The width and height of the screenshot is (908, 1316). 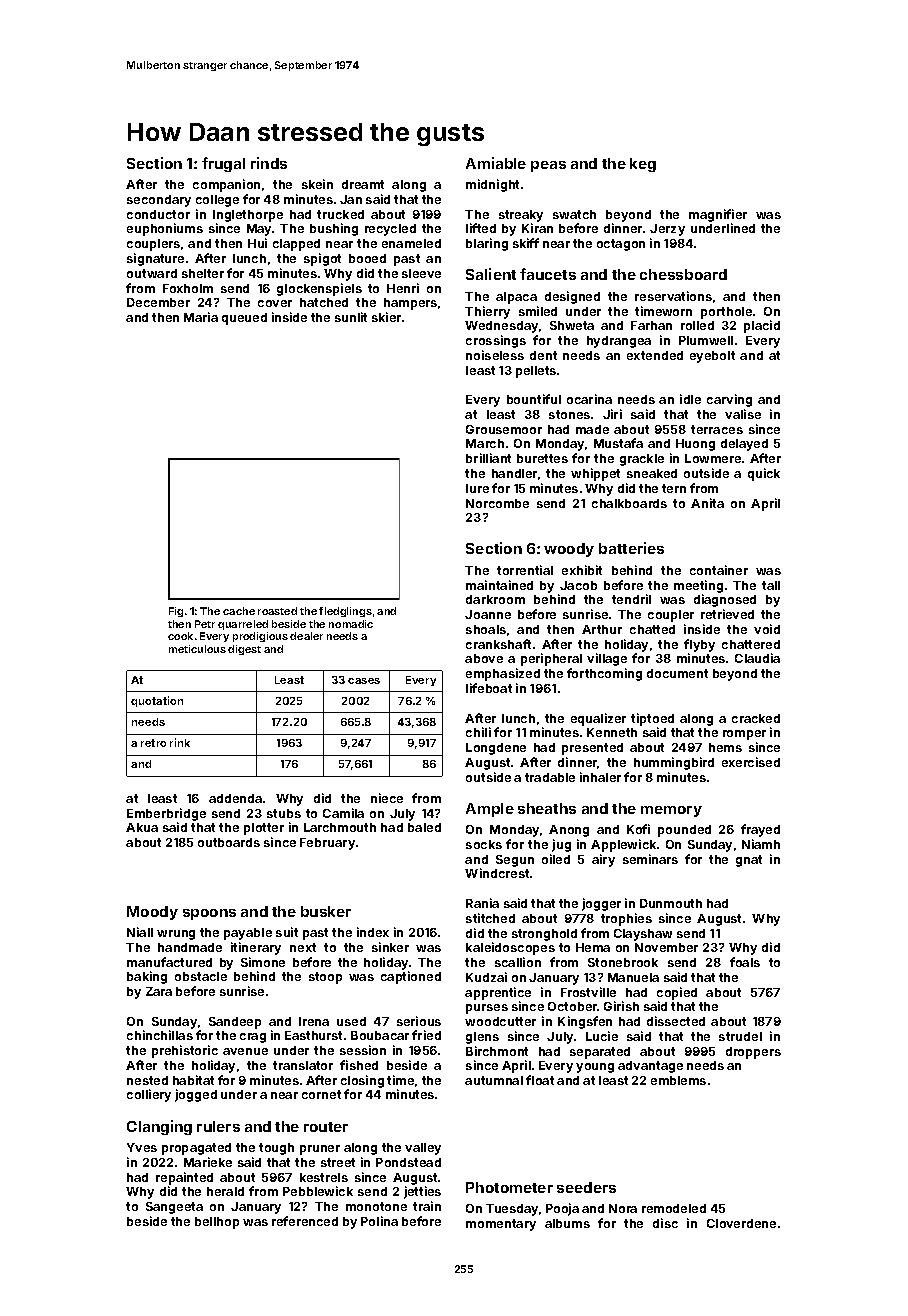 What do you see at coordinates (643, 165) in the screenshot?
I see `keg` at bounding box center [643, 165].
